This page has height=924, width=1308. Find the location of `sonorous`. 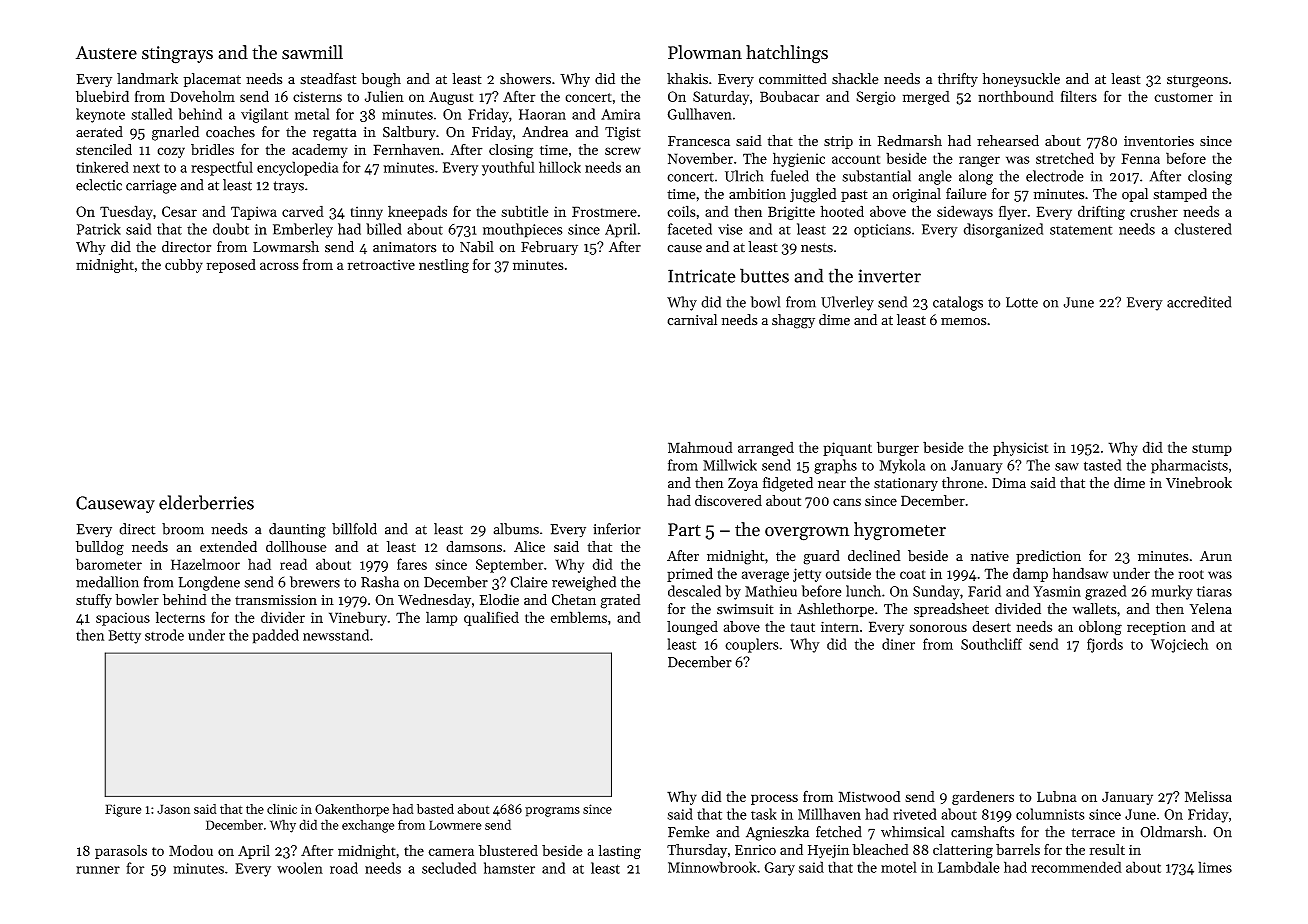

sonorous is located at coordinates (938, 628).
